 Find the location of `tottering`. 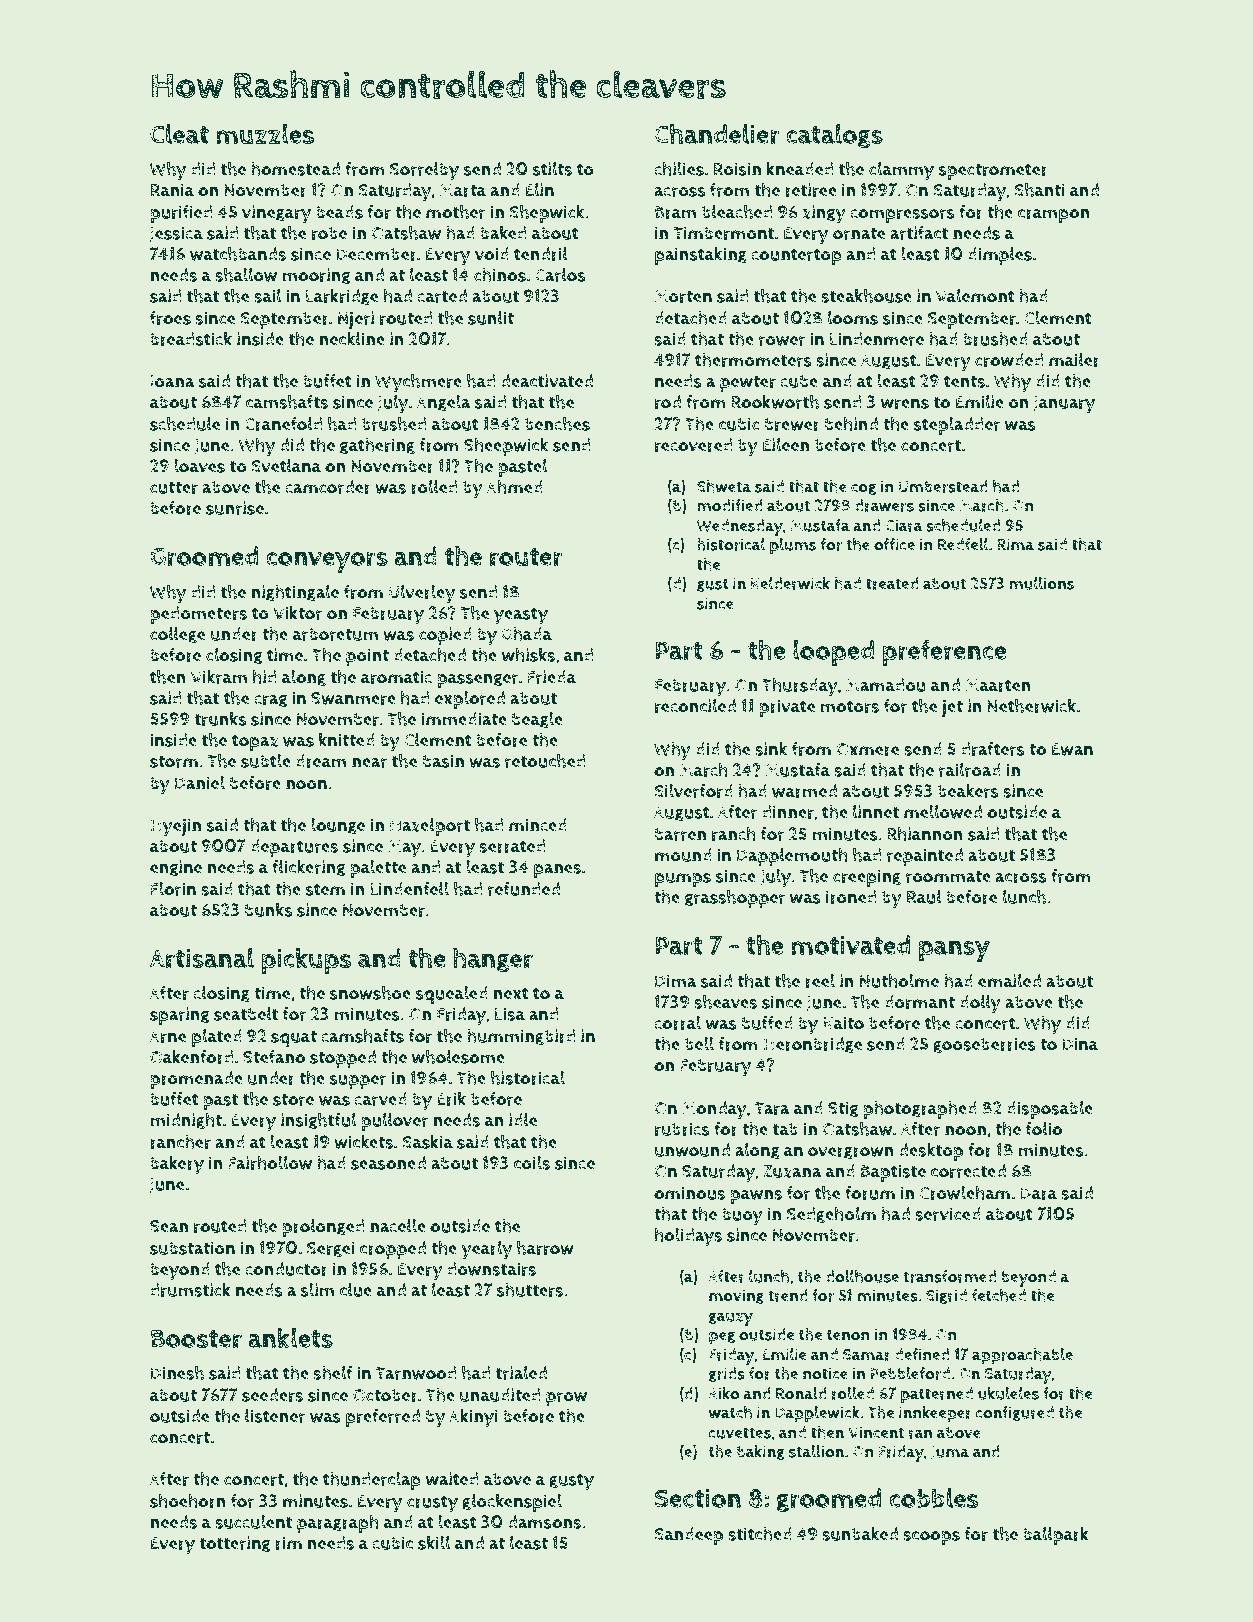

tottering is located at coordinates (235, 1544).
